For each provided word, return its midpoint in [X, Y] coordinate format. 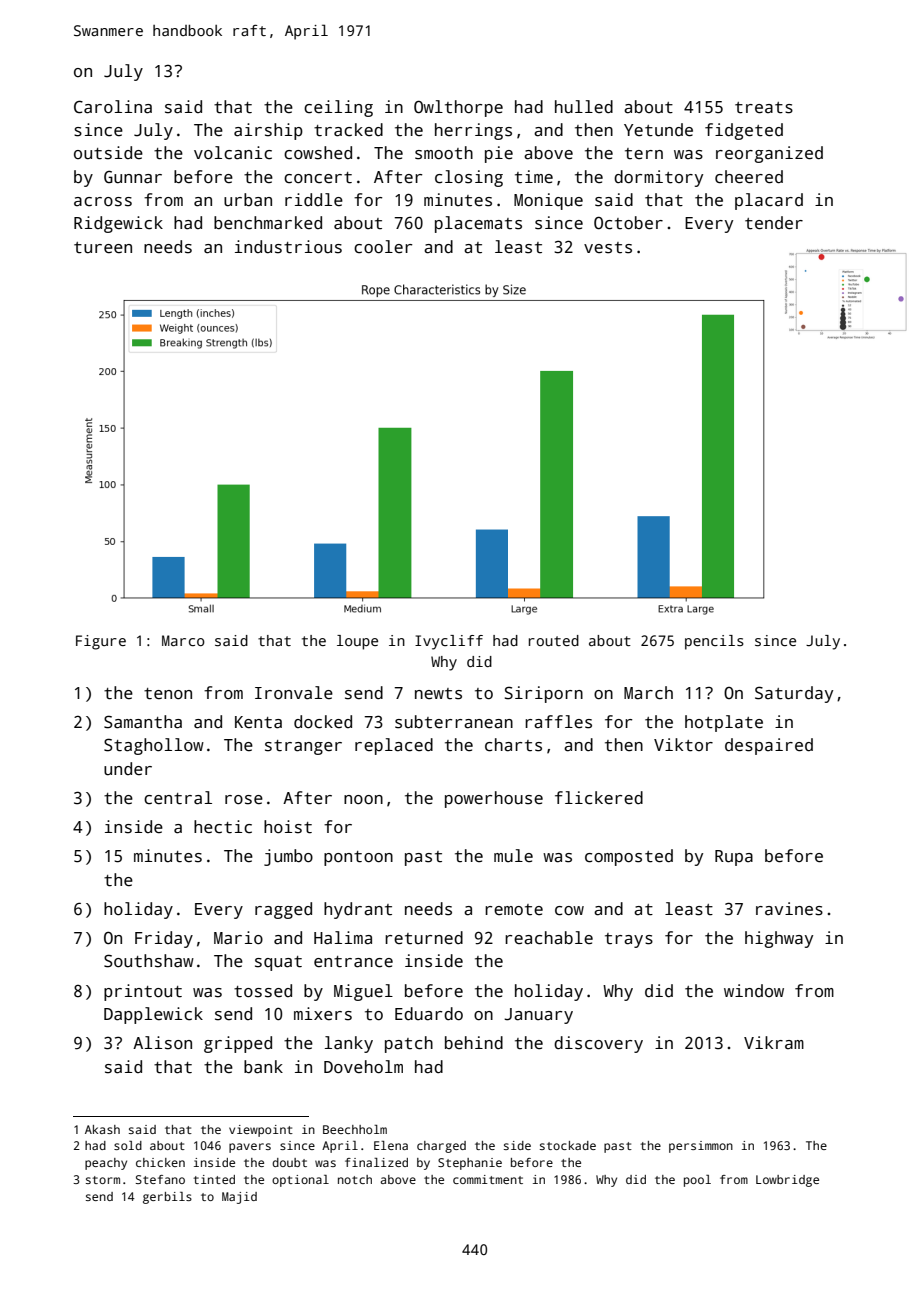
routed [554, 640]
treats [764, 108]
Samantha [143, 722]
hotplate [724, 723]
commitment [488, 1179]
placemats [478, 224]
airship [268, 131]
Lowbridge [787, 1181]
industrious [288, 247]
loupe [357, 642]
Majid [239, 1198]
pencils [714, 642]
